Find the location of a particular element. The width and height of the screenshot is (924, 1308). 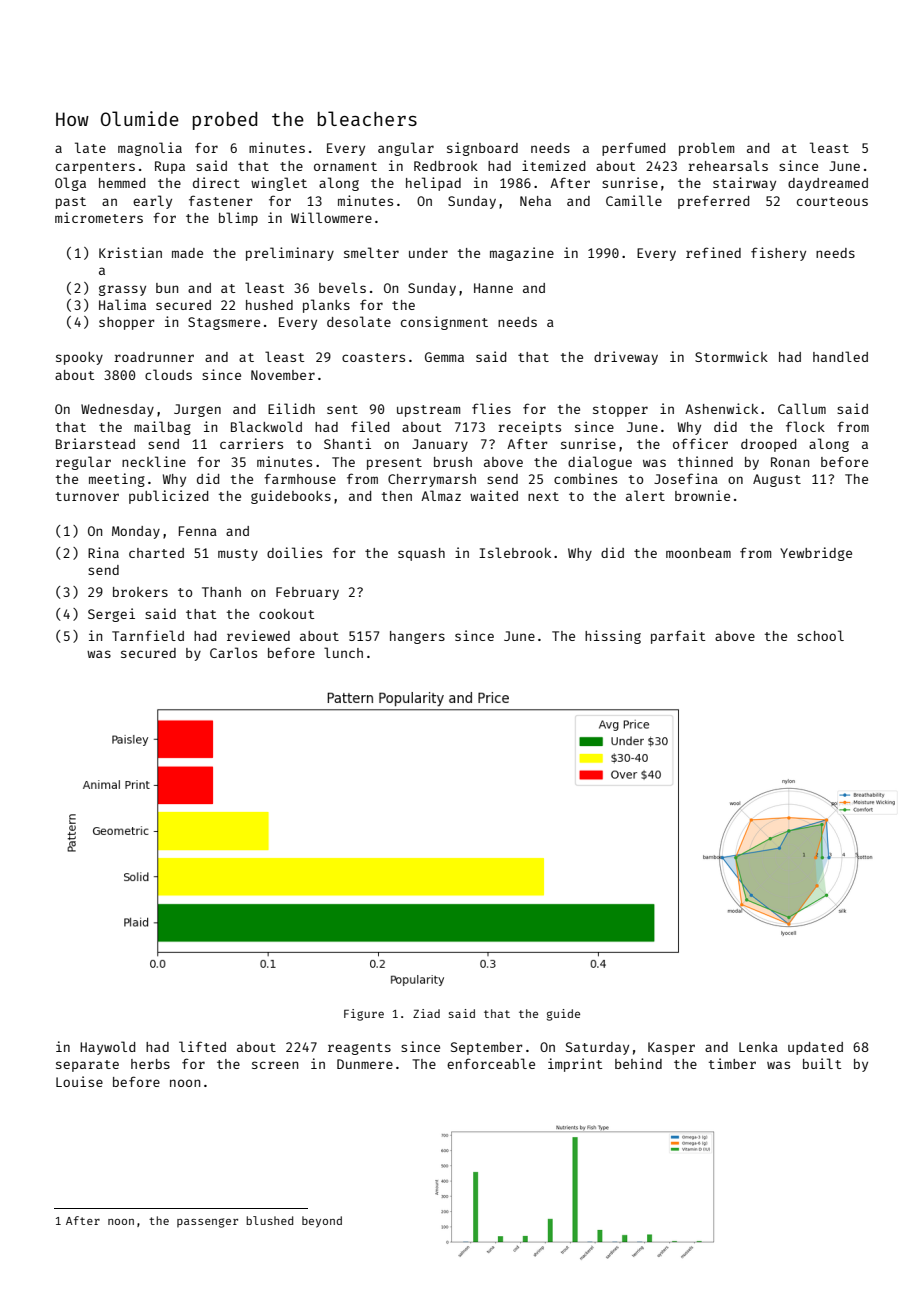

drooped is located at coordinates (768, 445).
